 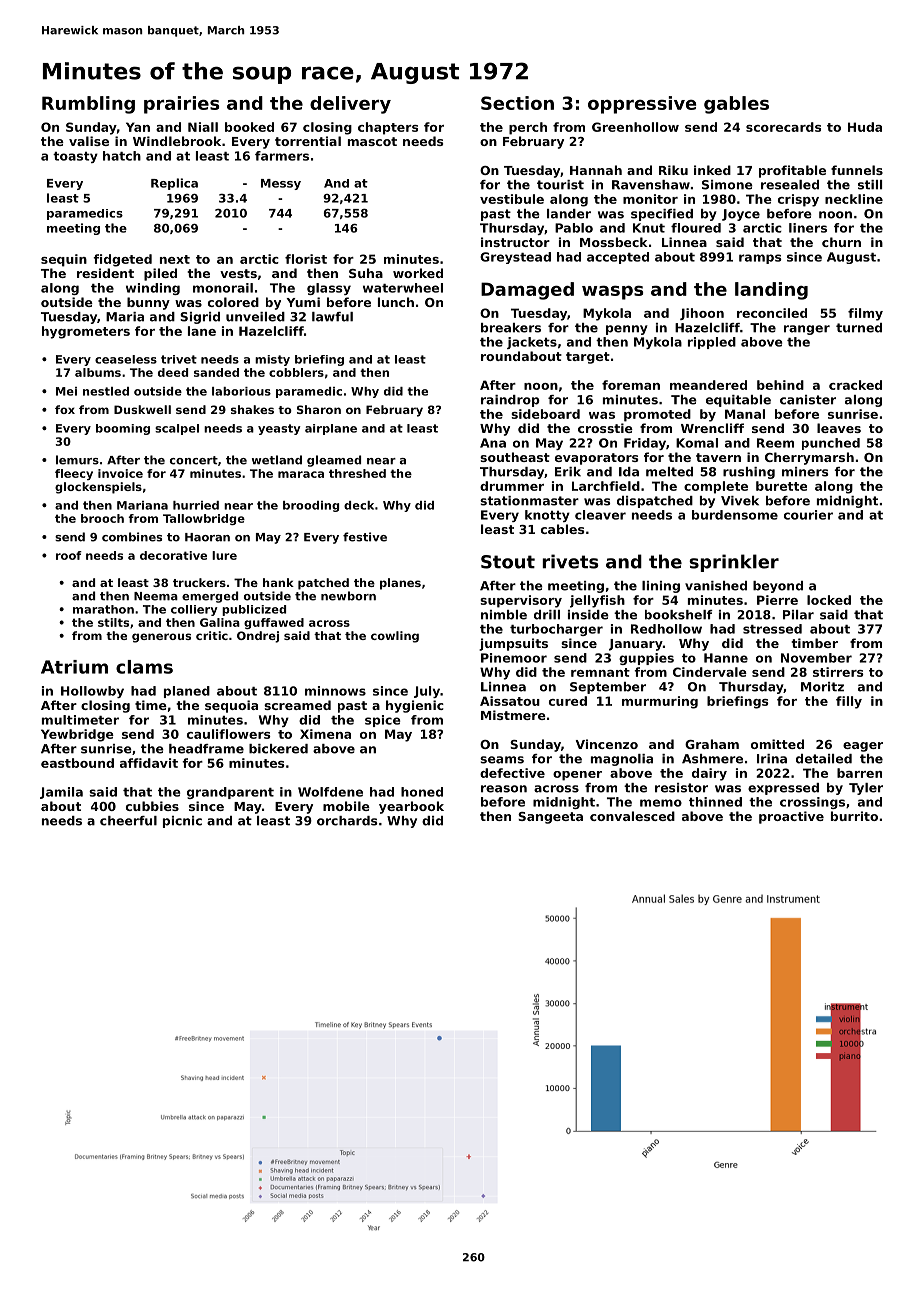 I want to click on orchards, so click(x=347, y=821).
